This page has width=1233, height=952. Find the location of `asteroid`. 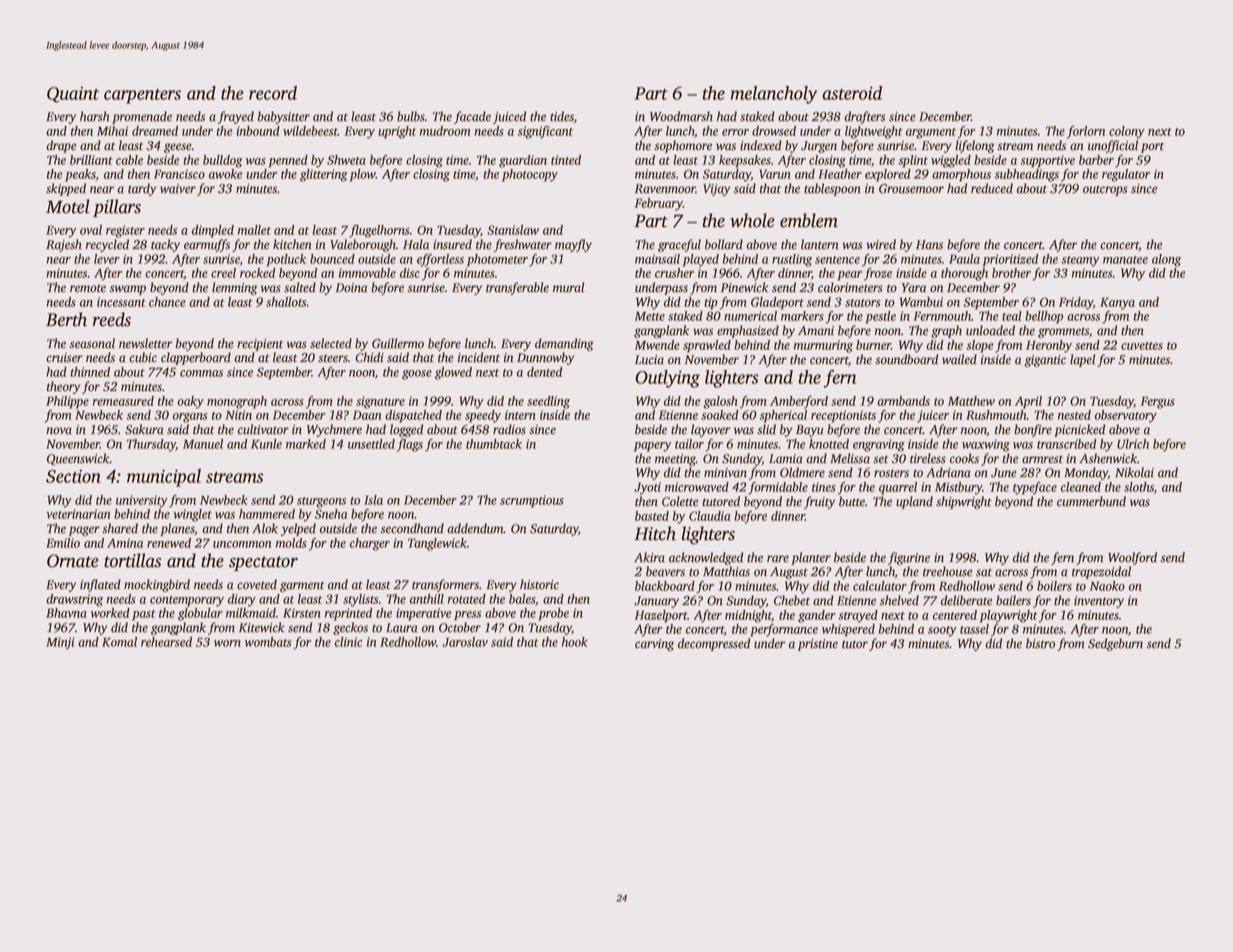

asteroid is located at coordinates (852, 93).
